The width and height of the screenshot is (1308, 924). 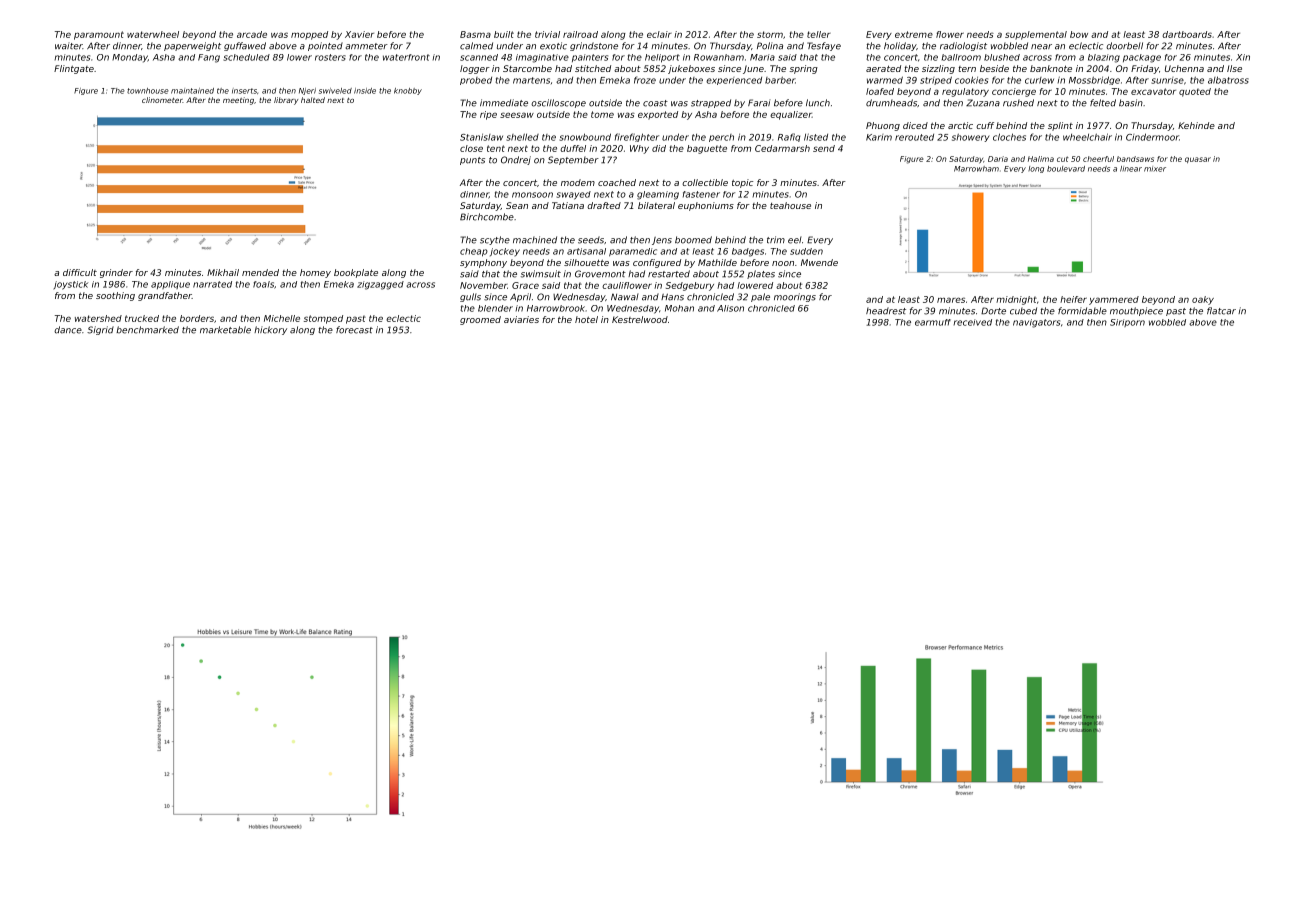 I want to click on borders, so click(x=197, y=318).
